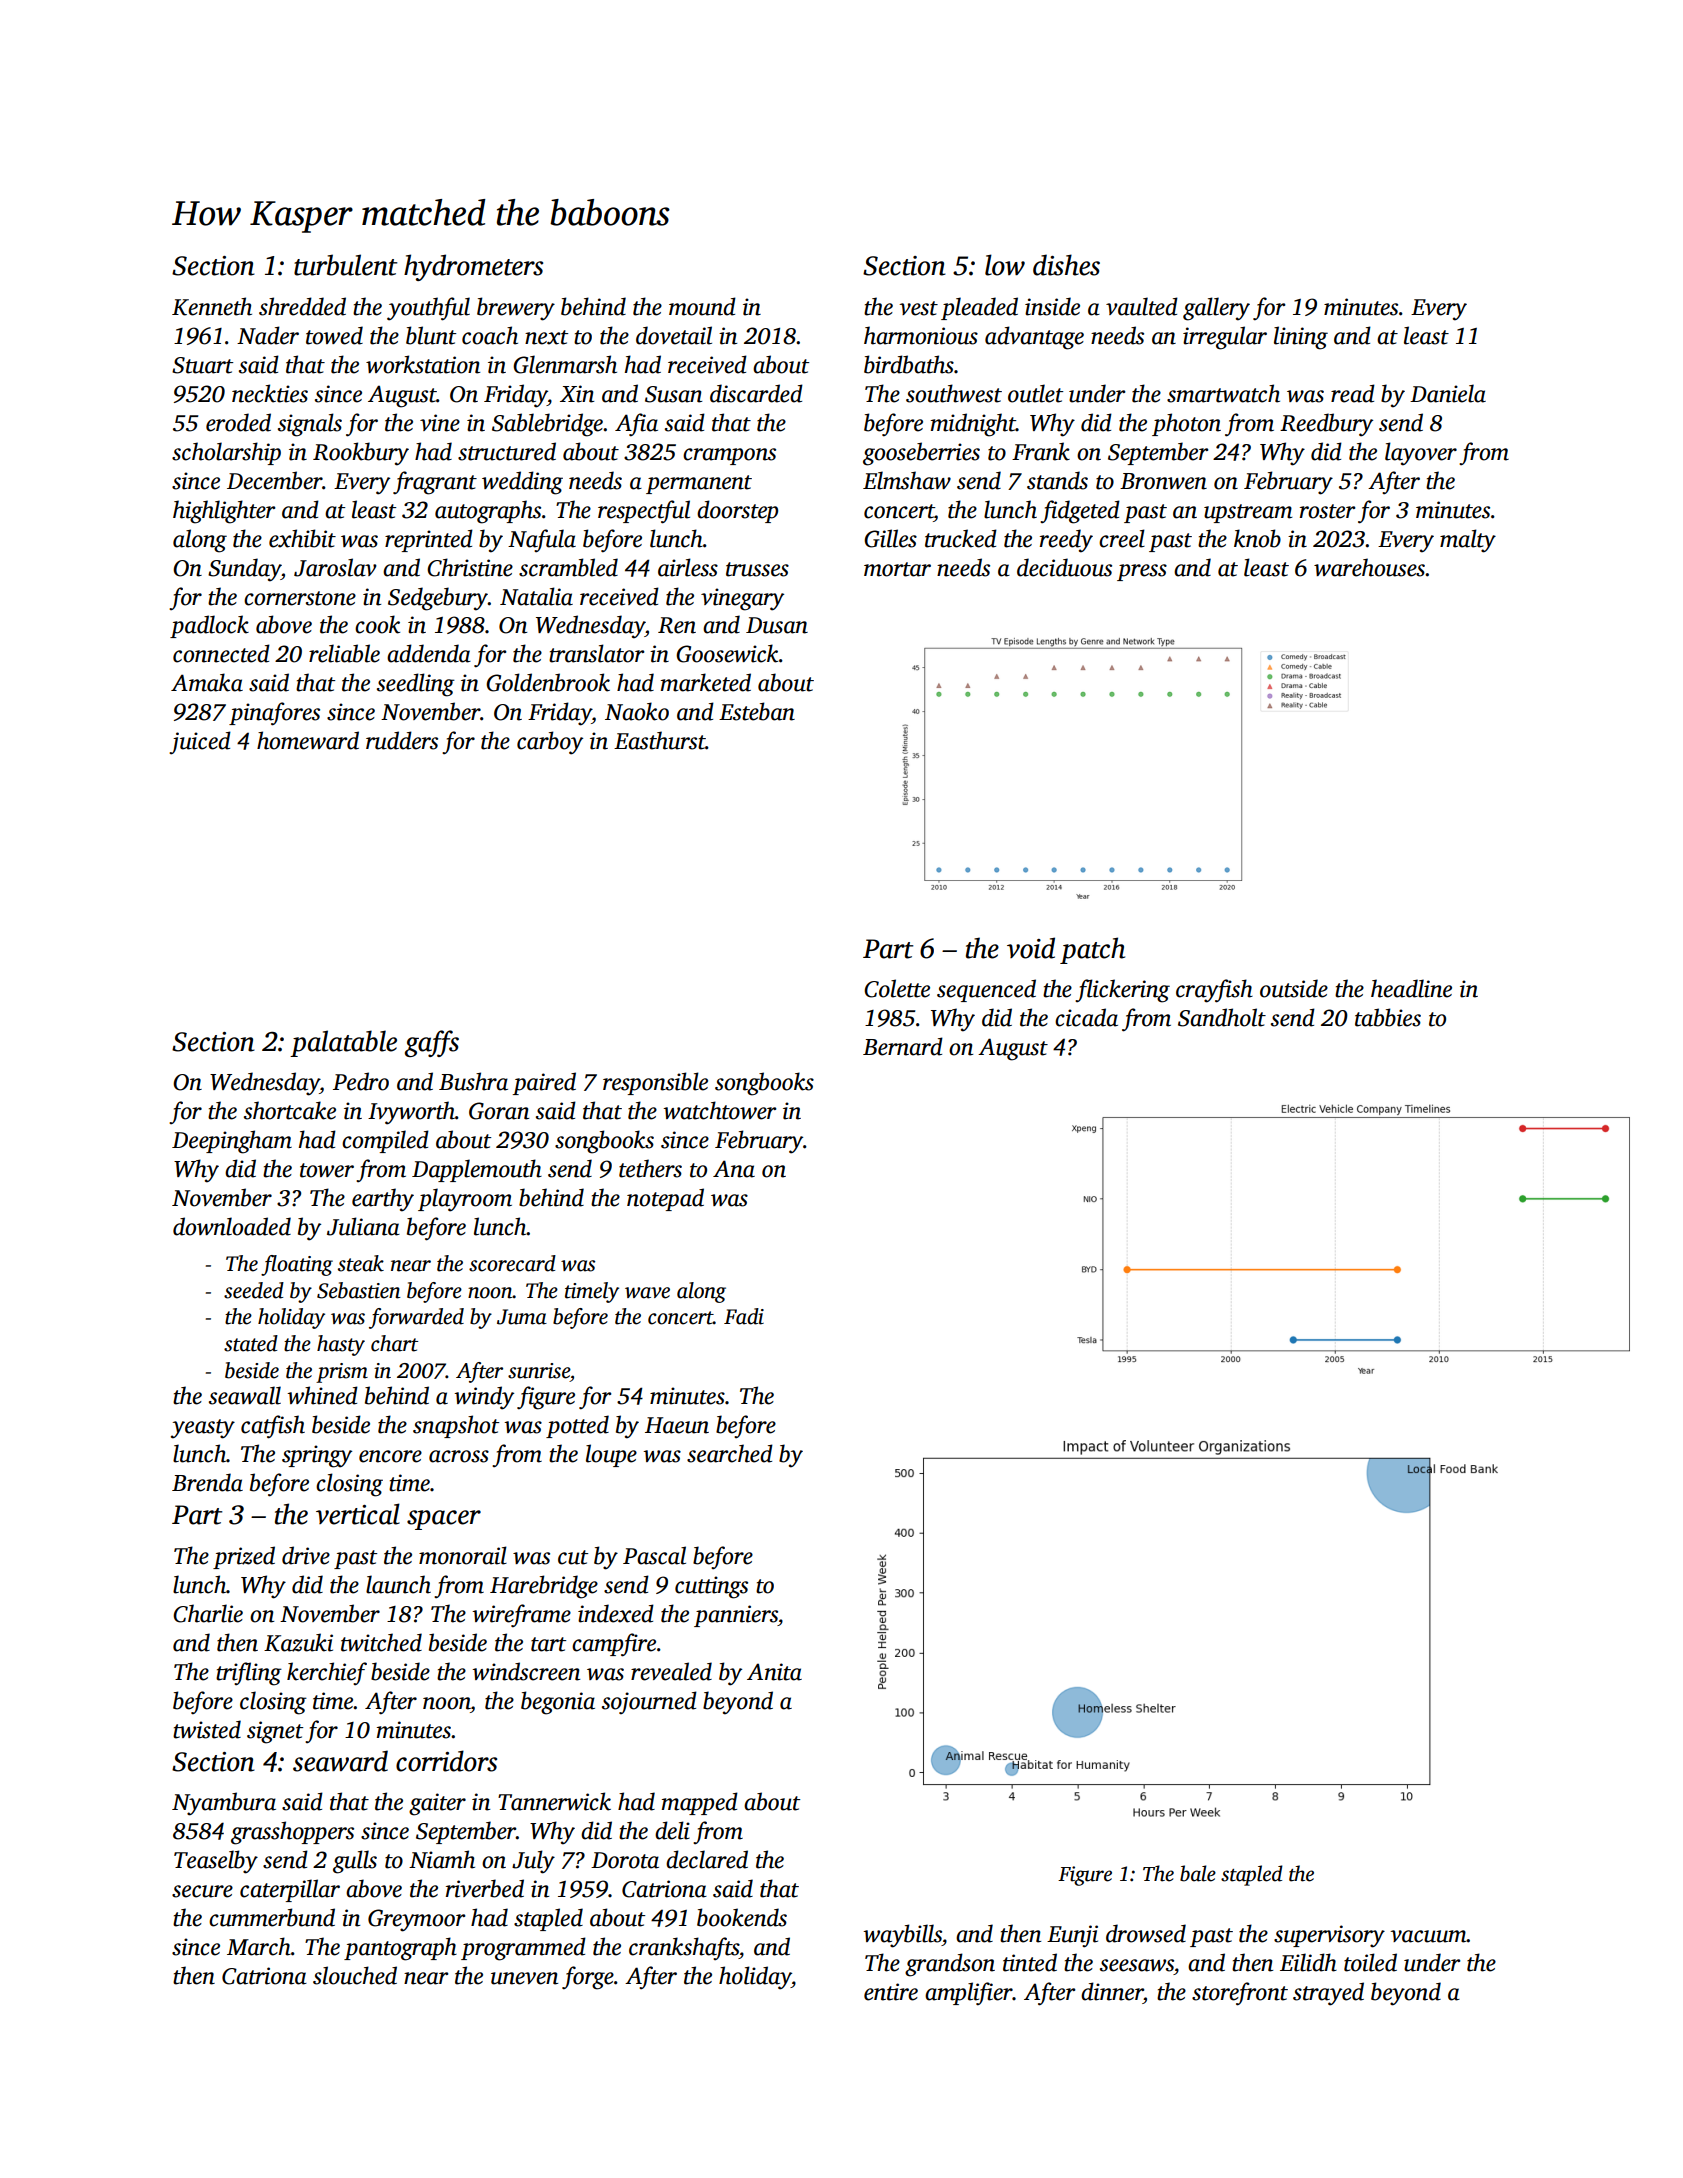 The image size is (1683, 2178). Describe the element at coordinates (542, 540) in the screenshot. I see `Nafula` at that location.
